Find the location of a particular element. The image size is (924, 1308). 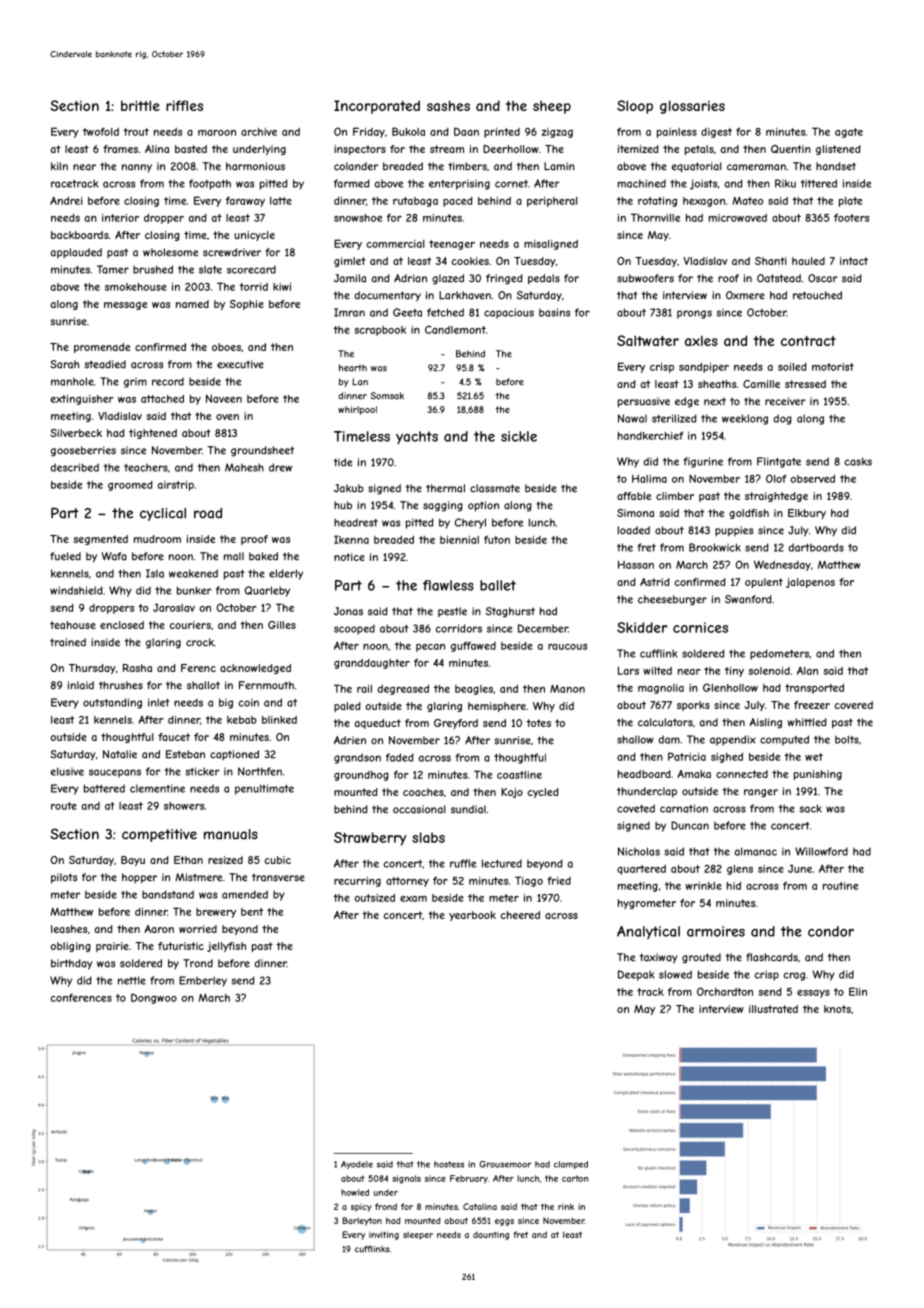

digest is located at coordinates (716, 133).
